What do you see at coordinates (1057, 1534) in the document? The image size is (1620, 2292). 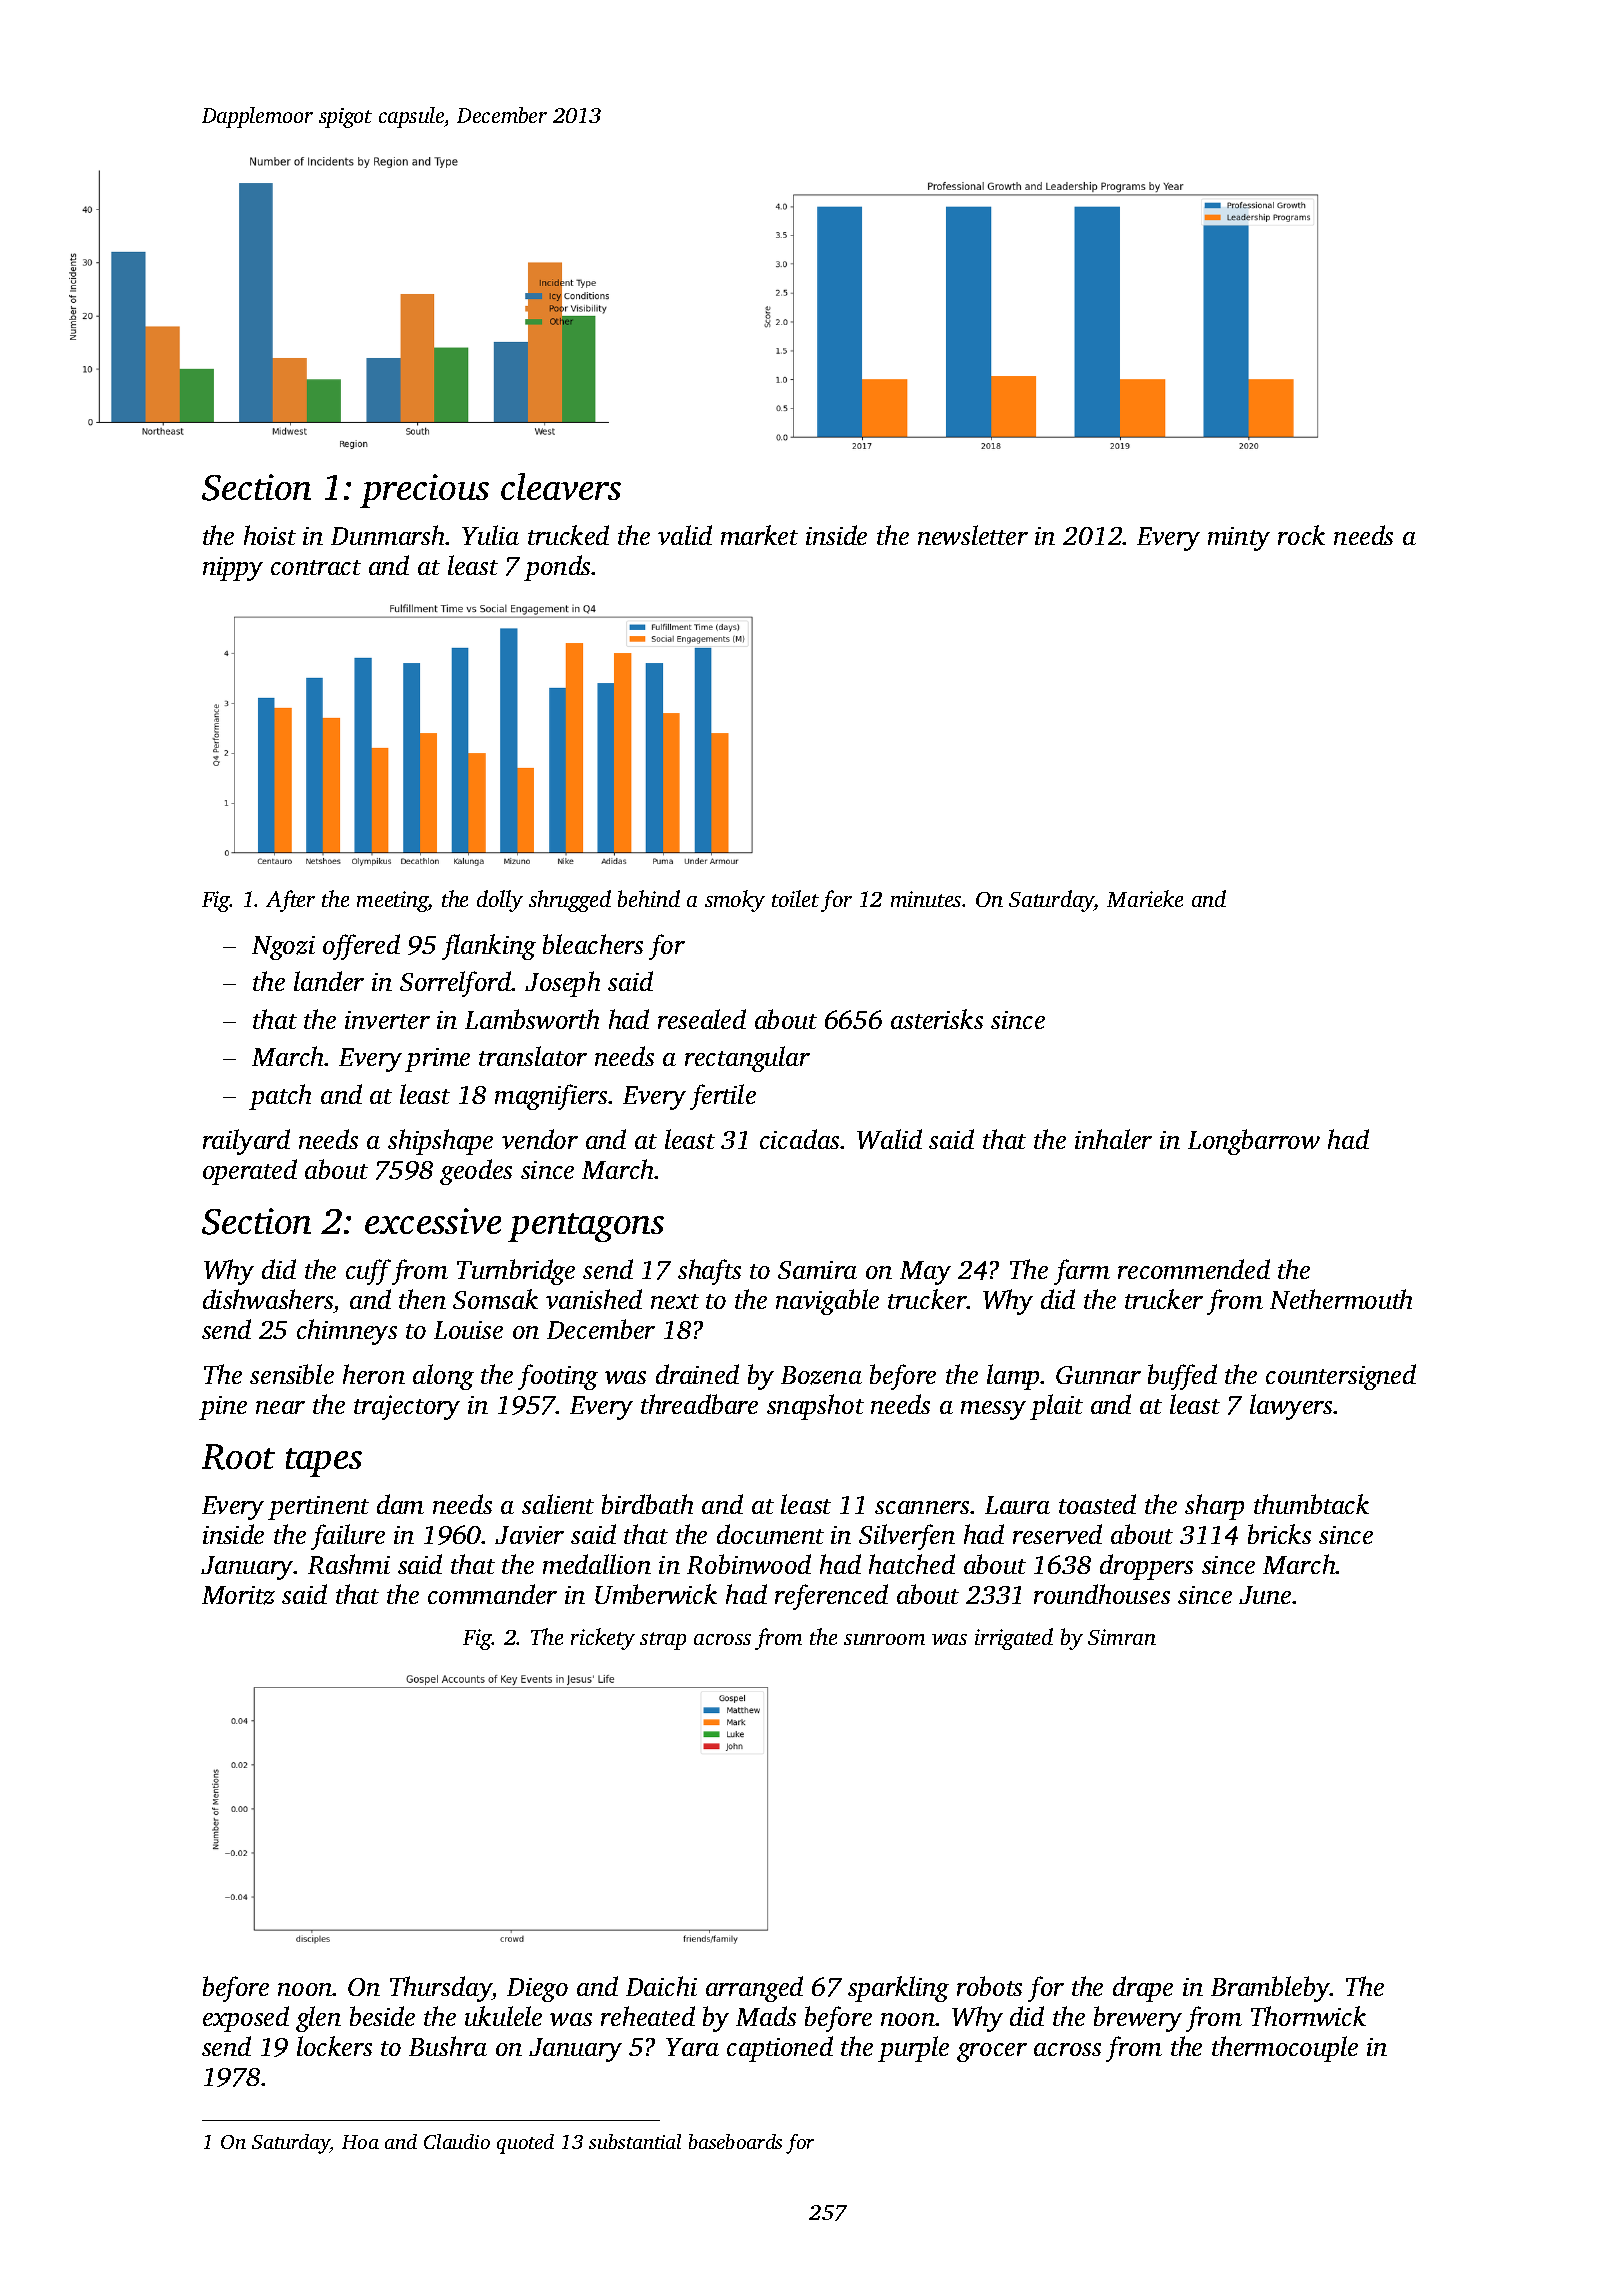 I see `reserved` at bounding box center [1057, 1534].
